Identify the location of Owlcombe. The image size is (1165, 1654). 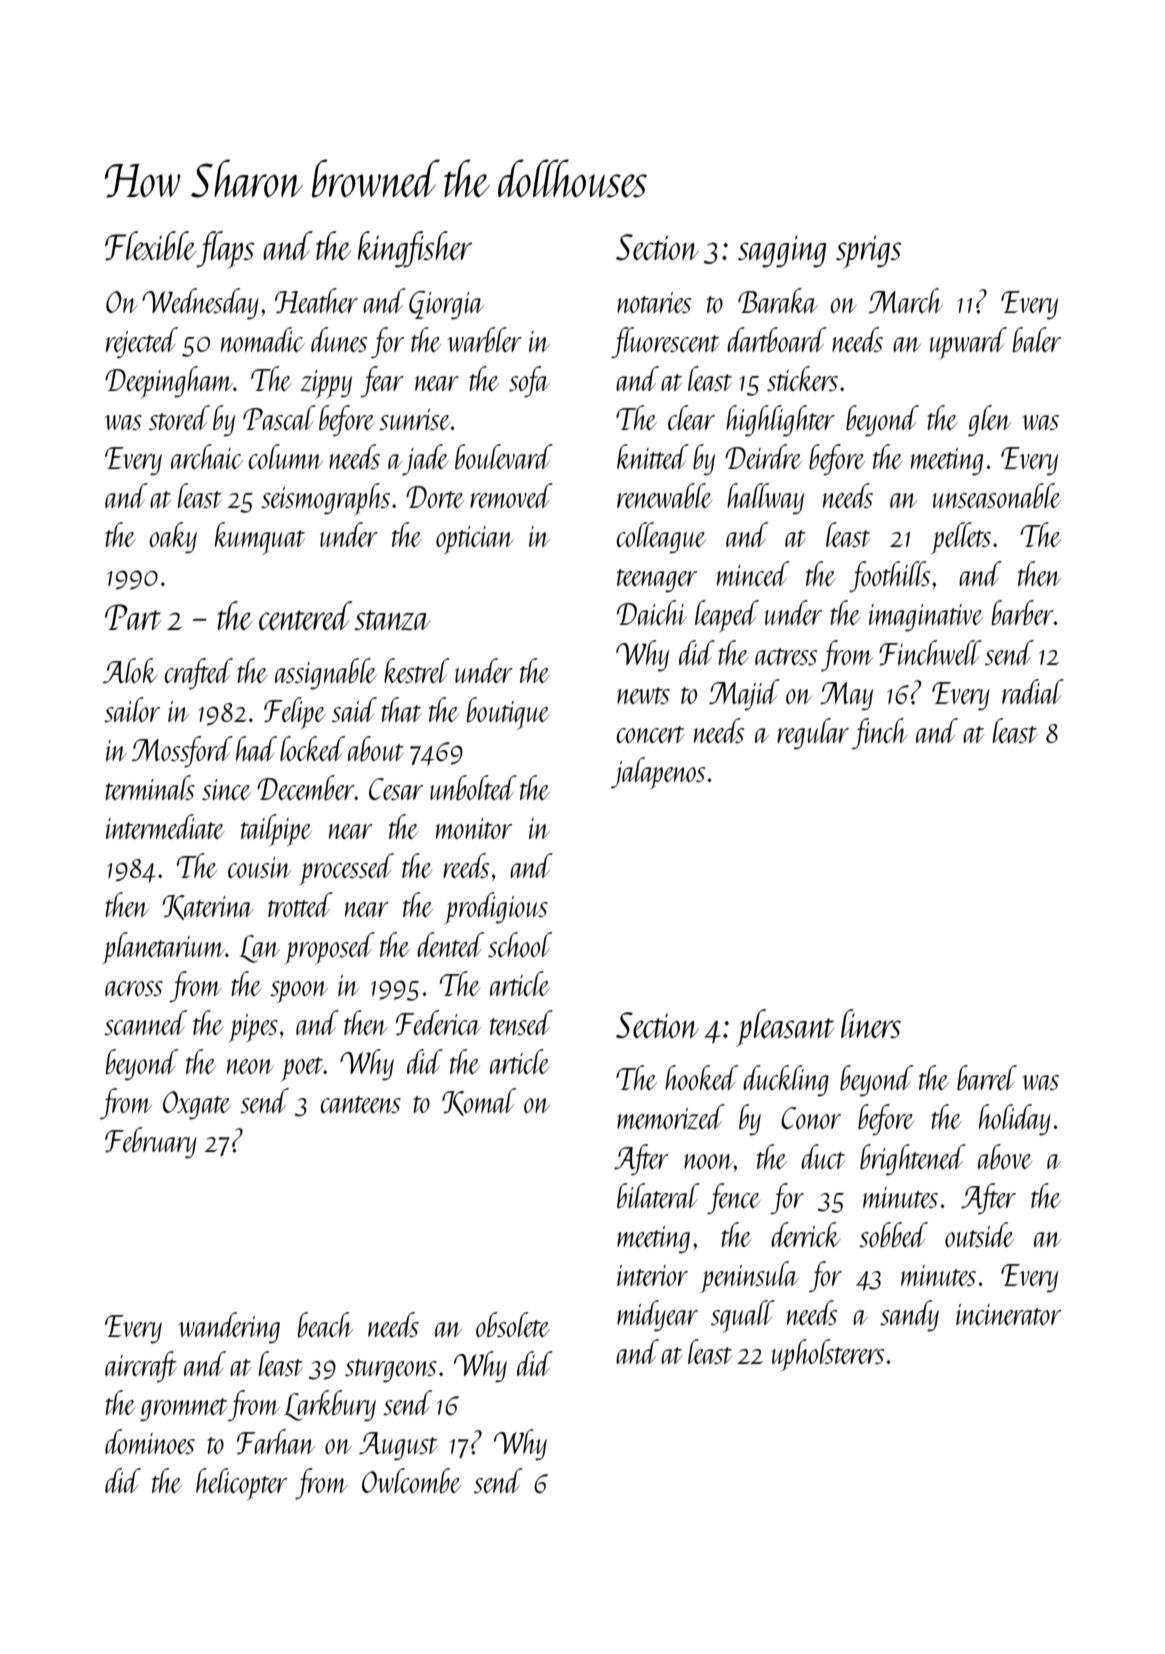
(411, 1480).
